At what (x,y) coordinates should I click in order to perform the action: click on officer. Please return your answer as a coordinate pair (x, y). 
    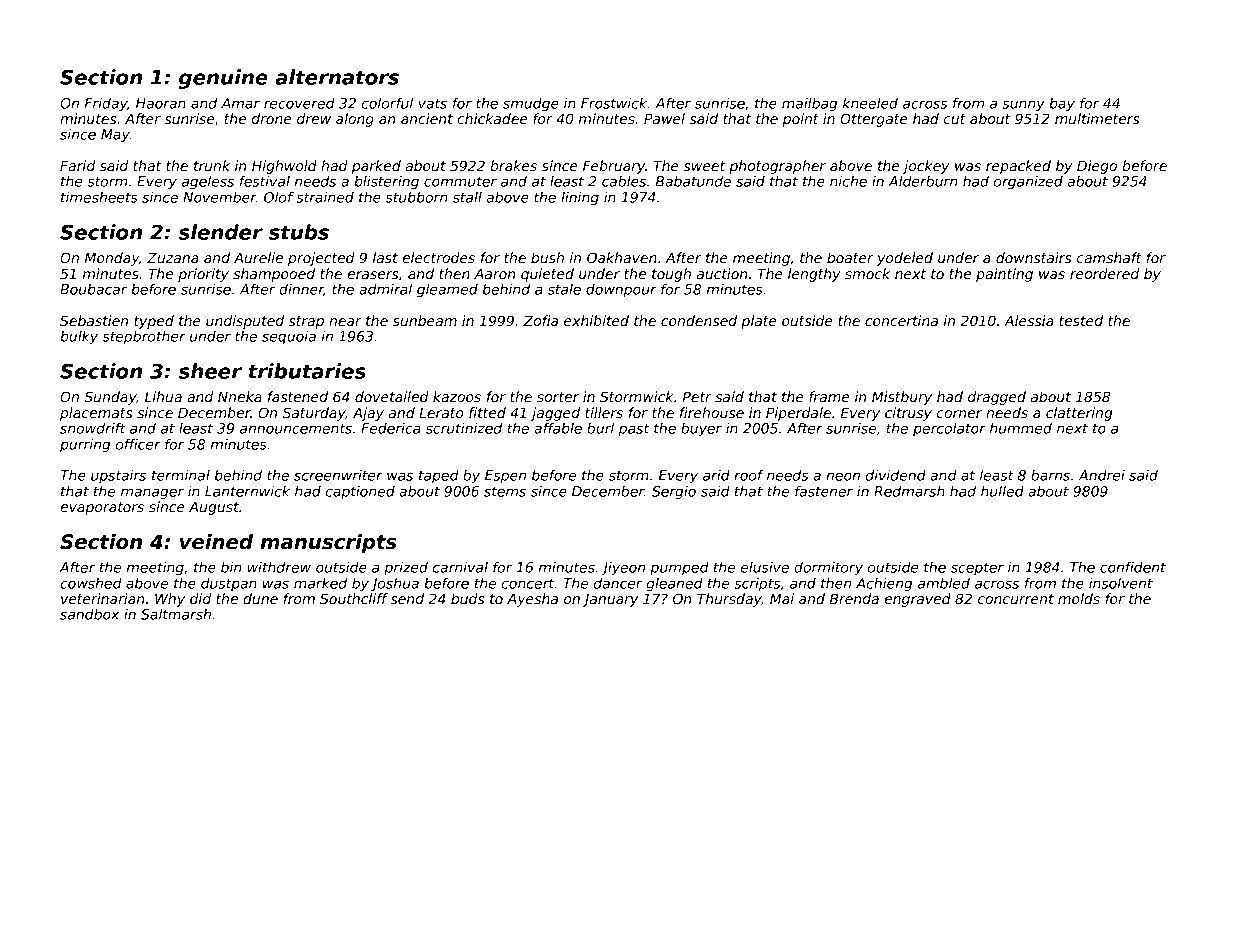
    Looking at the image, I should click on (138, 444).
